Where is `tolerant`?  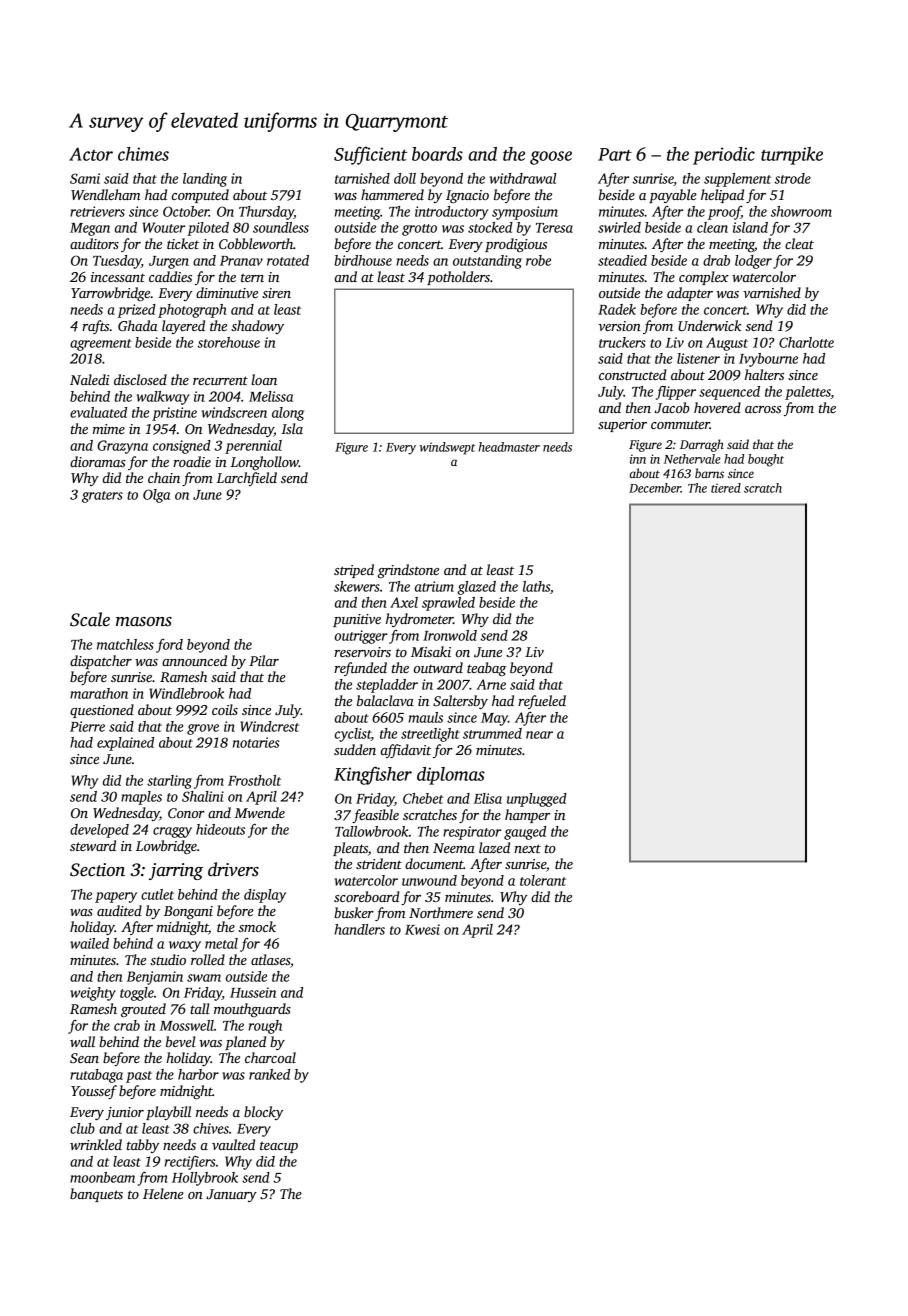 tolerant is located at coordinates (543, 880).
